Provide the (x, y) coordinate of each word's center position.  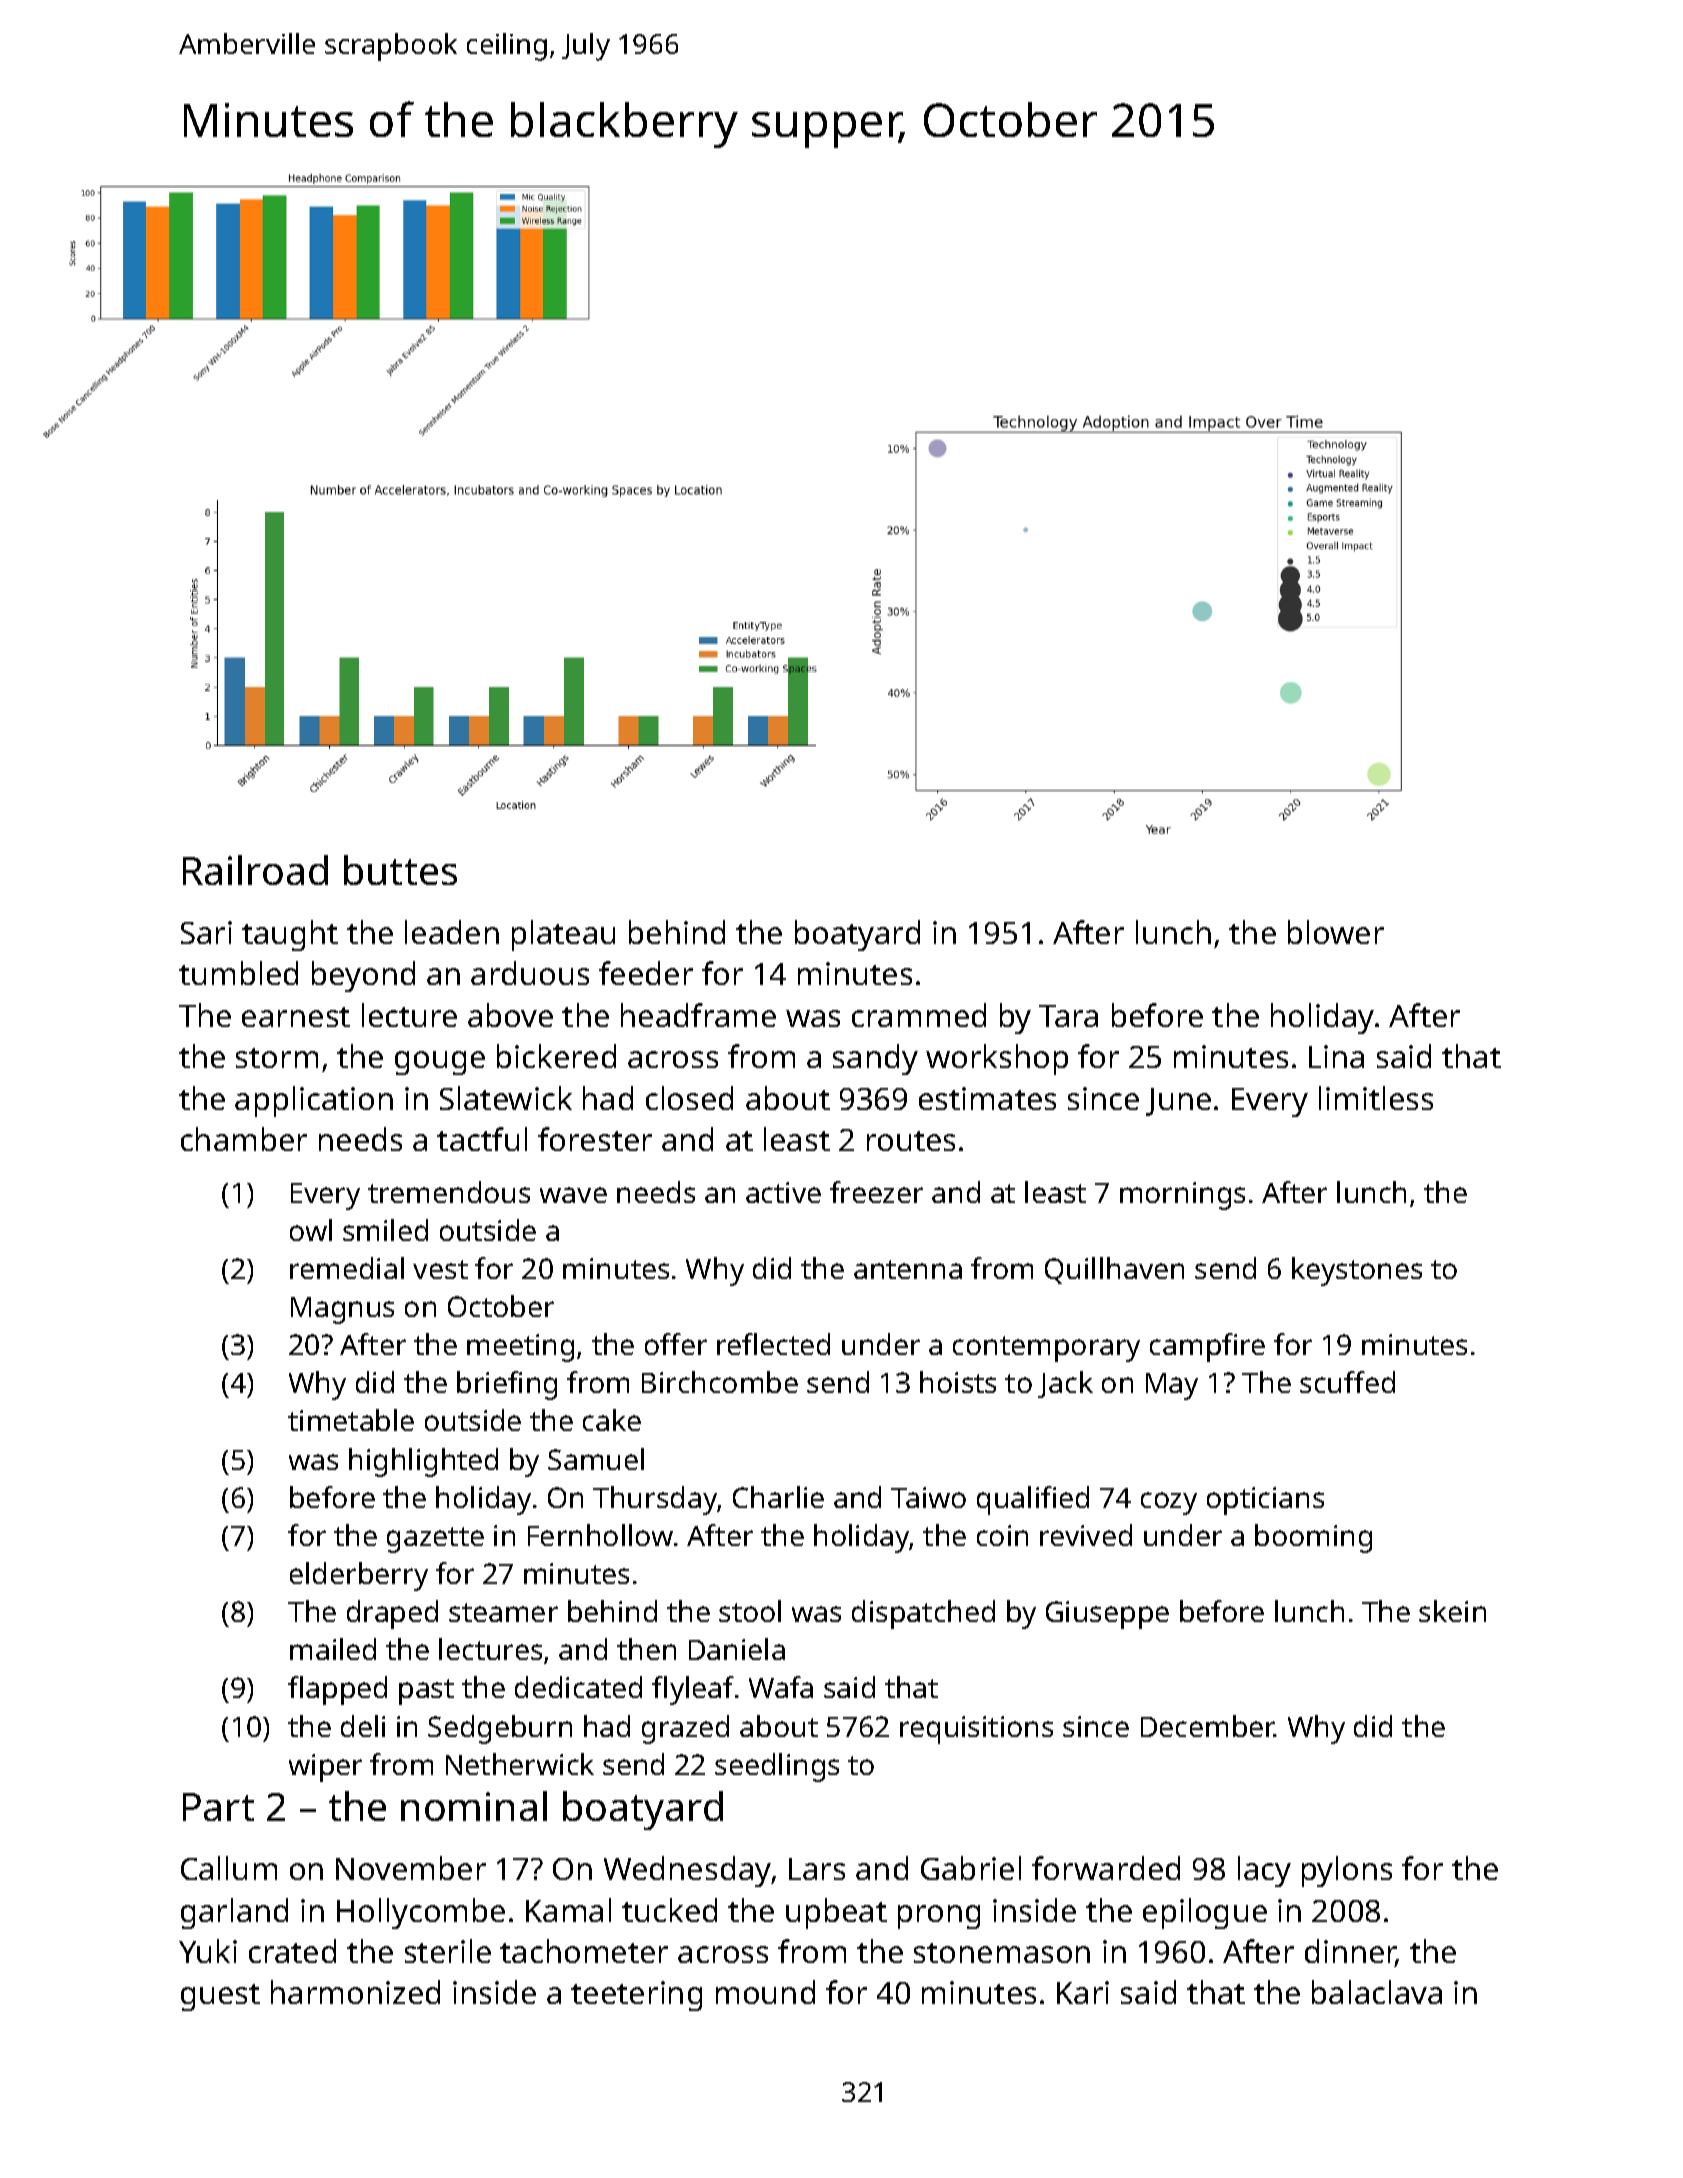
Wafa (781, 1687)
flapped (337, 1690)
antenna (908, 1269)
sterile (448, 1951)
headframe (698, 1015)
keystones (1357, 1271)
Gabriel (971, 1868)
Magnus (342, 1310)
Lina (1336, 1056)
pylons (1347, 1871)
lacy (1264, 1871)
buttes (400, 870)
